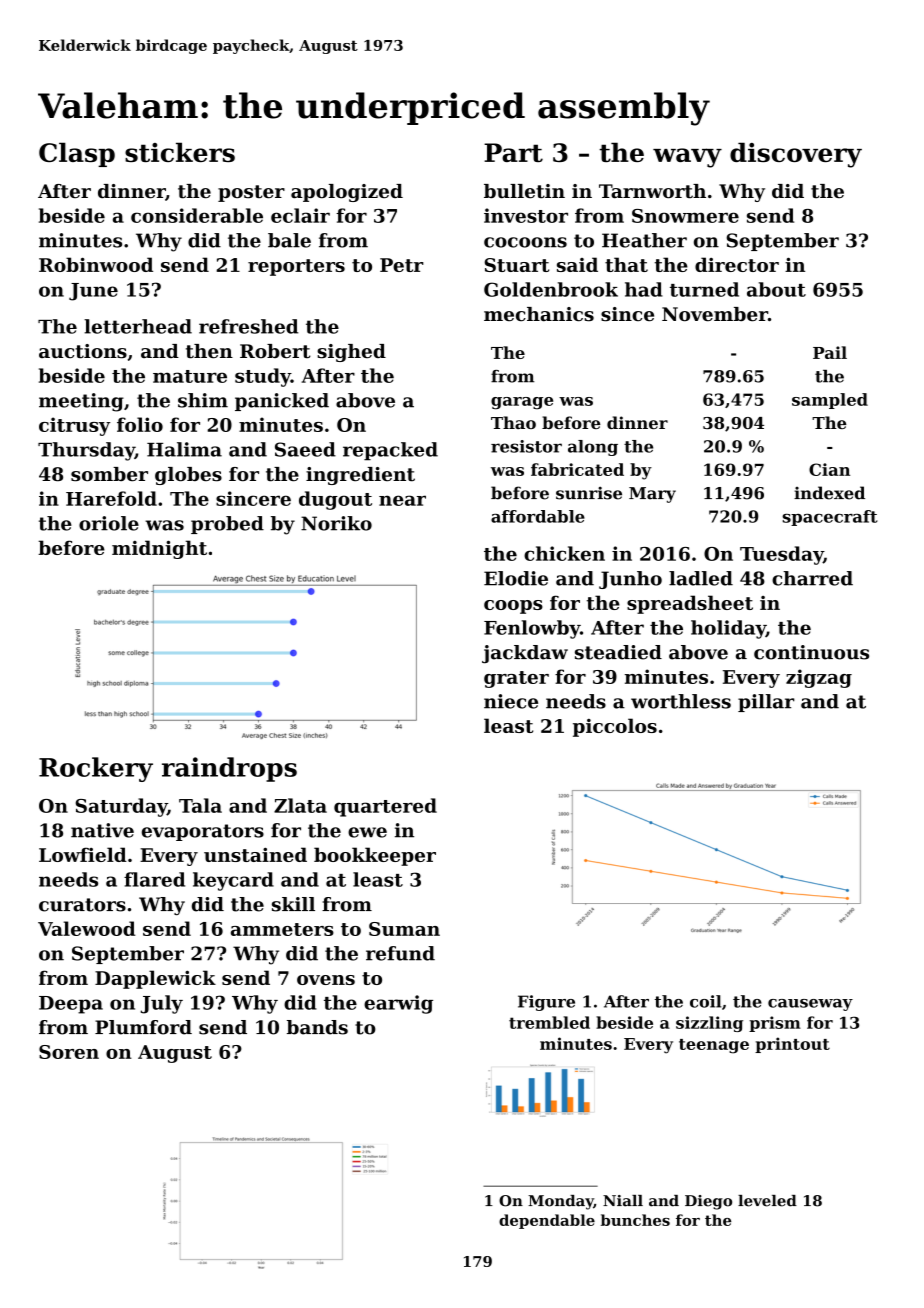 This document has height=1308, width=924. Describe the element at coordinates (404, 929) in the document. I see `Suman` at that location.
